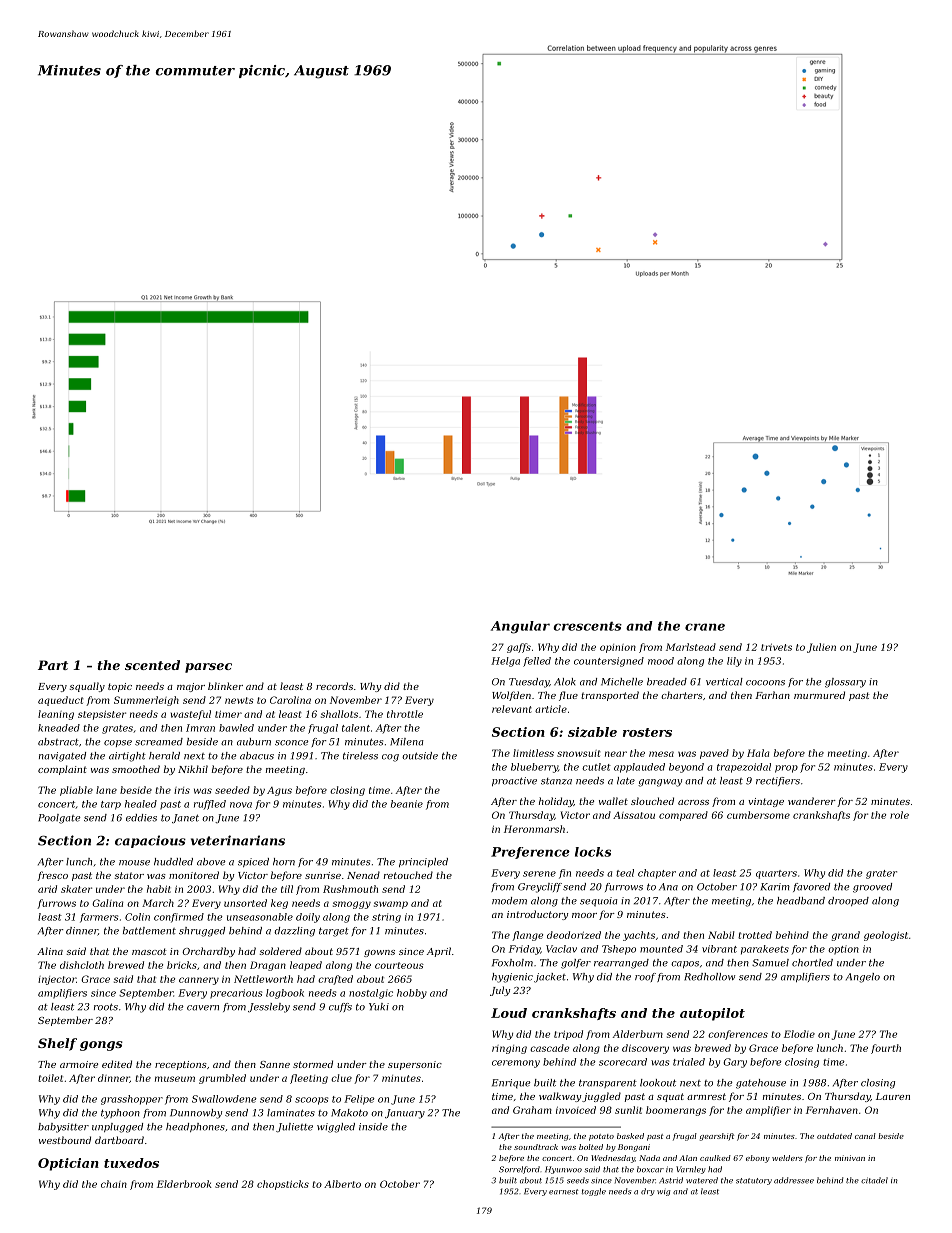  Describe the element at coordinates (208, 668) in the screenshot. I see `parsec` at that location.
